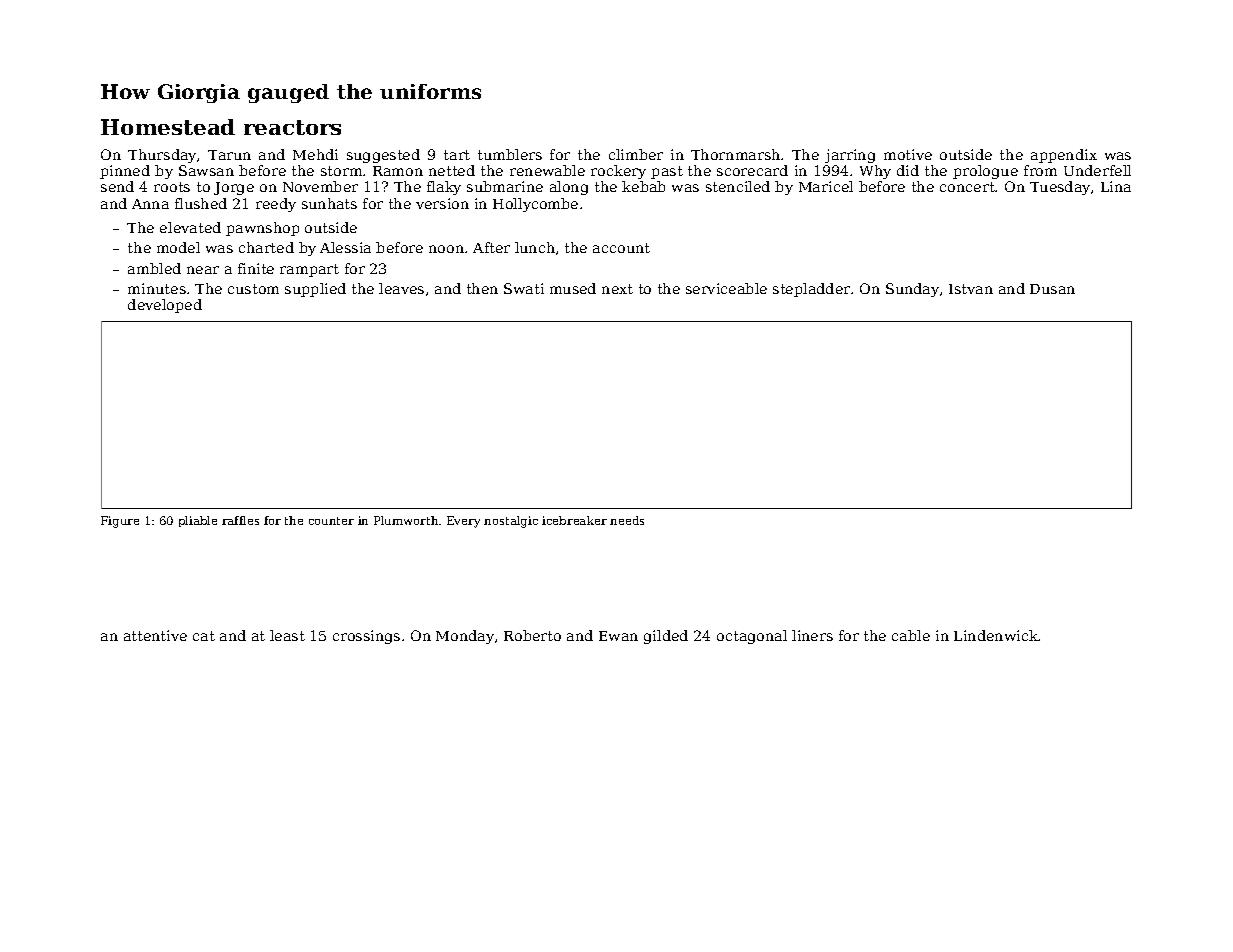 This image has height=952, width=1233. I want to click on appendix, so click(1064, 156).
